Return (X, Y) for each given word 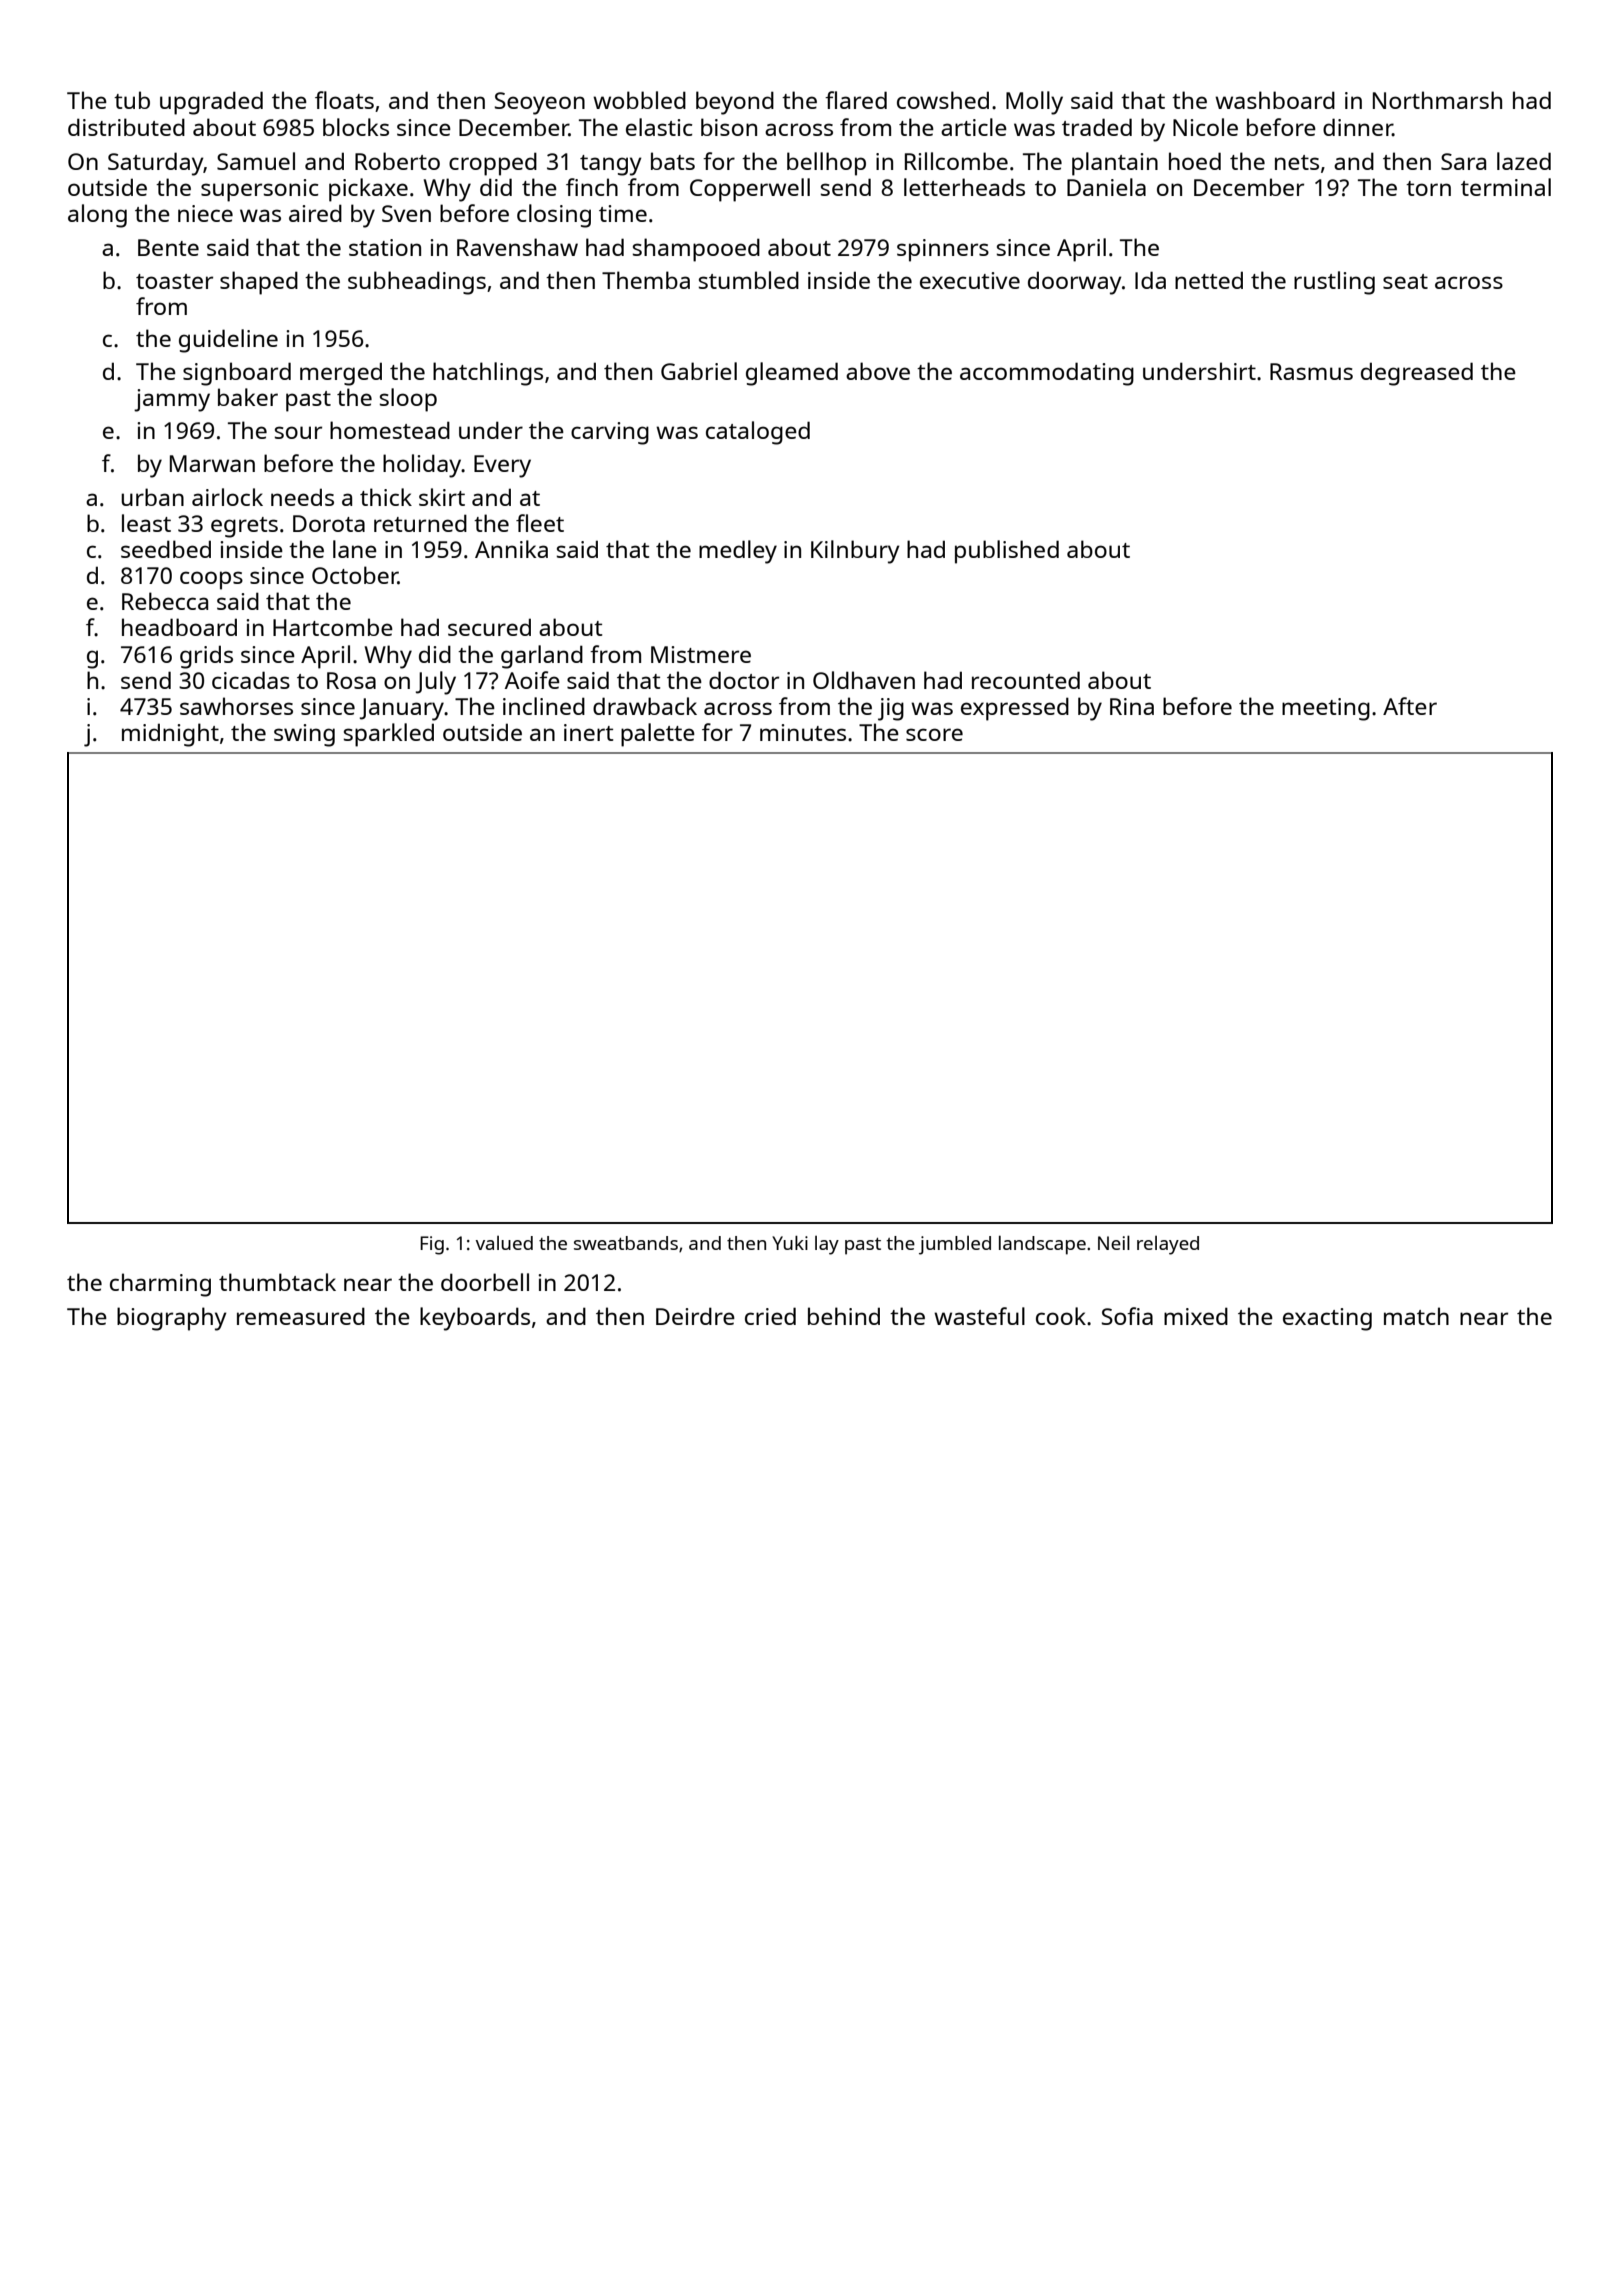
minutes (803, 732)
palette (658, 735)
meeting (1326, 709)
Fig (432, 1245)
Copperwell (750, 190)
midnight (170, 735)
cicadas (251, 680)
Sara (1463, 161)
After (1410, 706)
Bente (168, 247)
